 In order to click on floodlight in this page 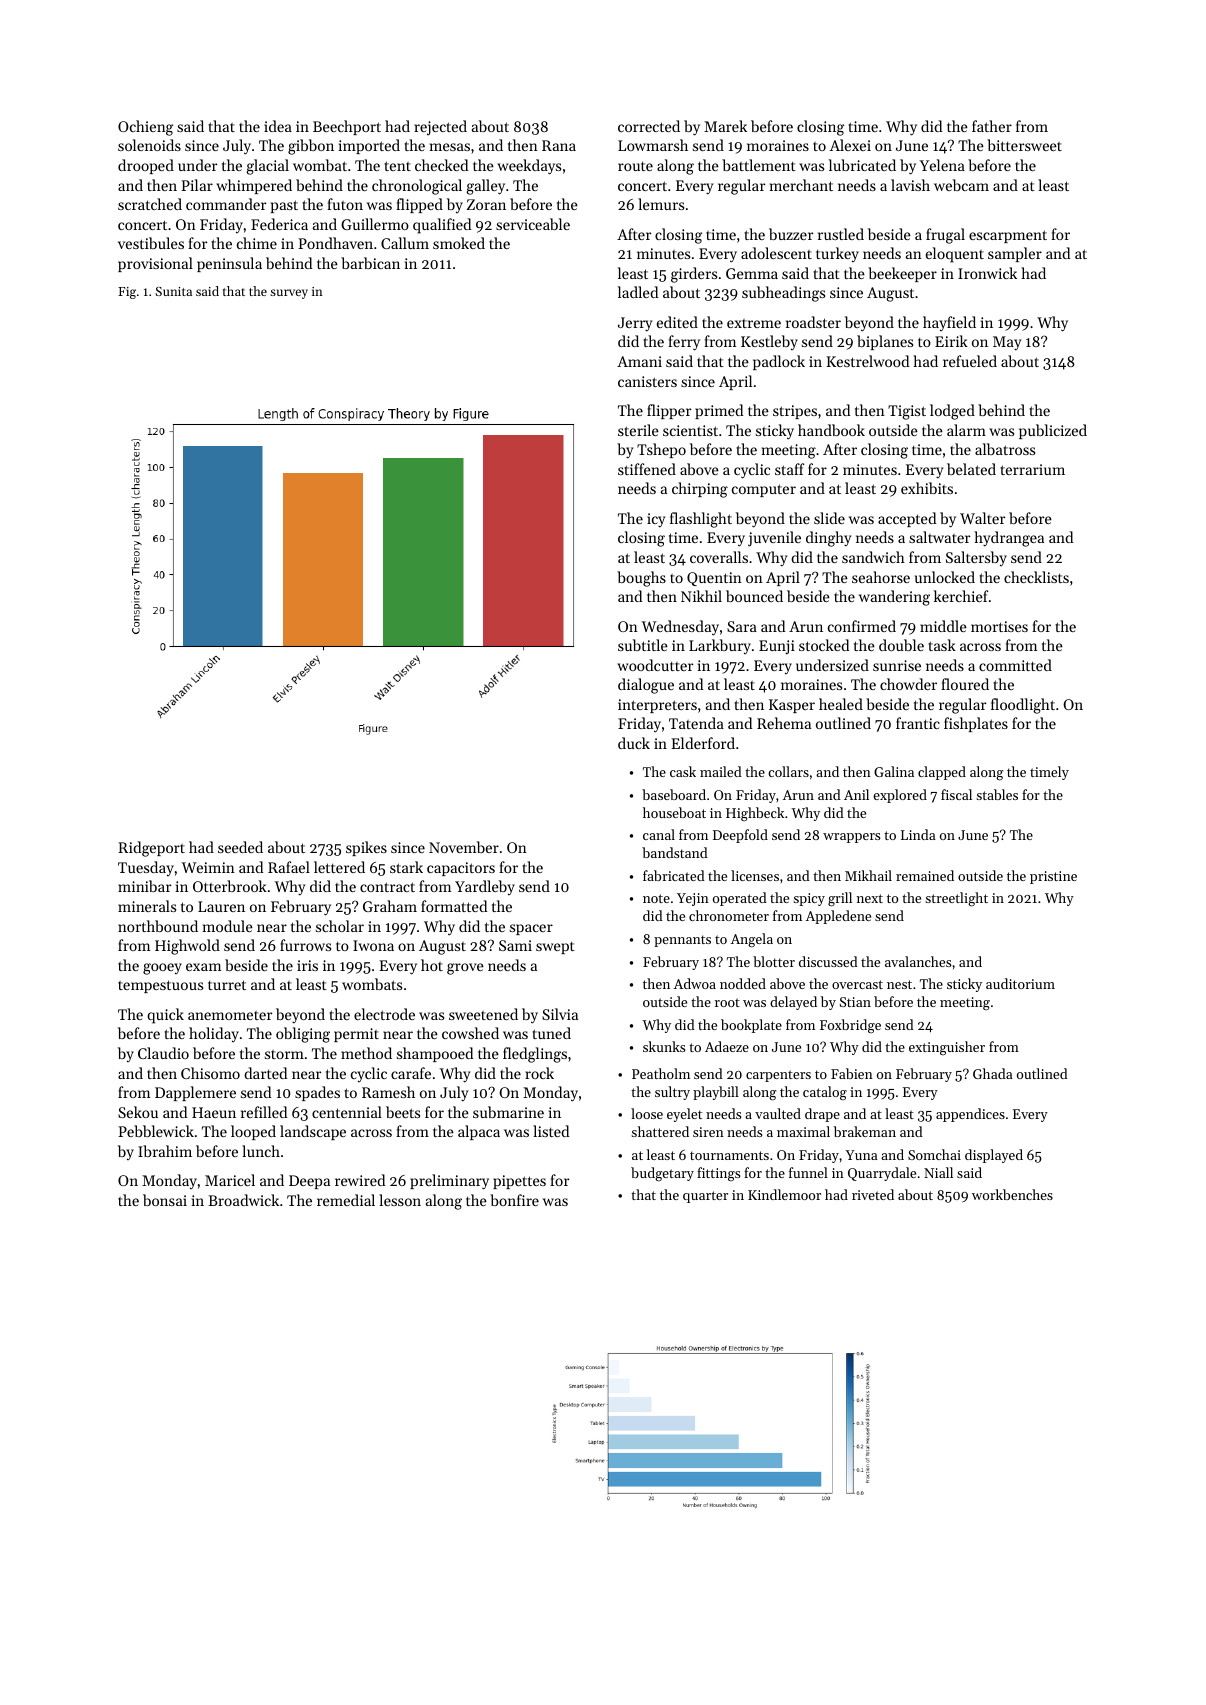, I will do `click(1023, 706)`.
